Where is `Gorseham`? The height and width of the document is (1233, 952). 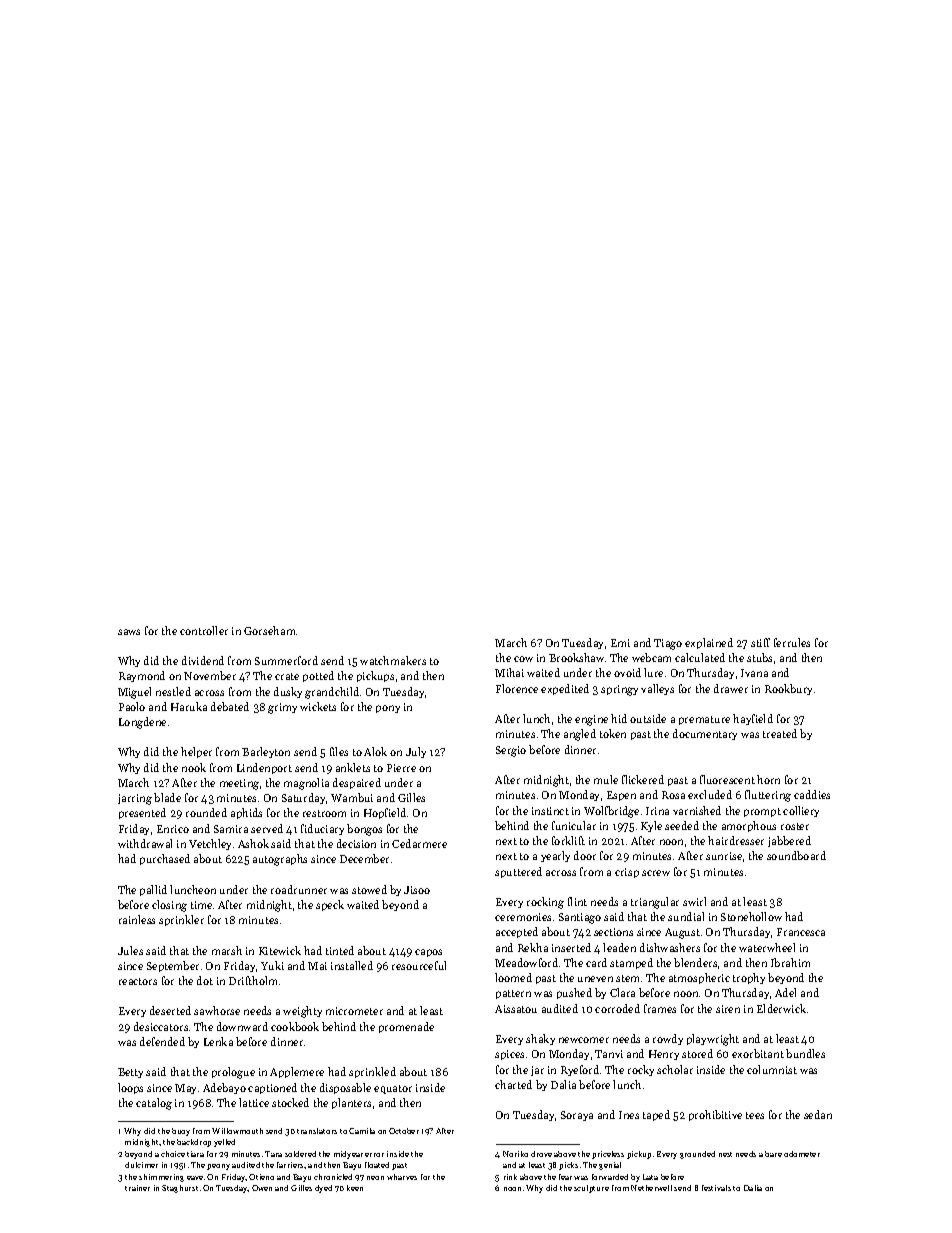
Gorseham is located at coordinates (269, 630).
